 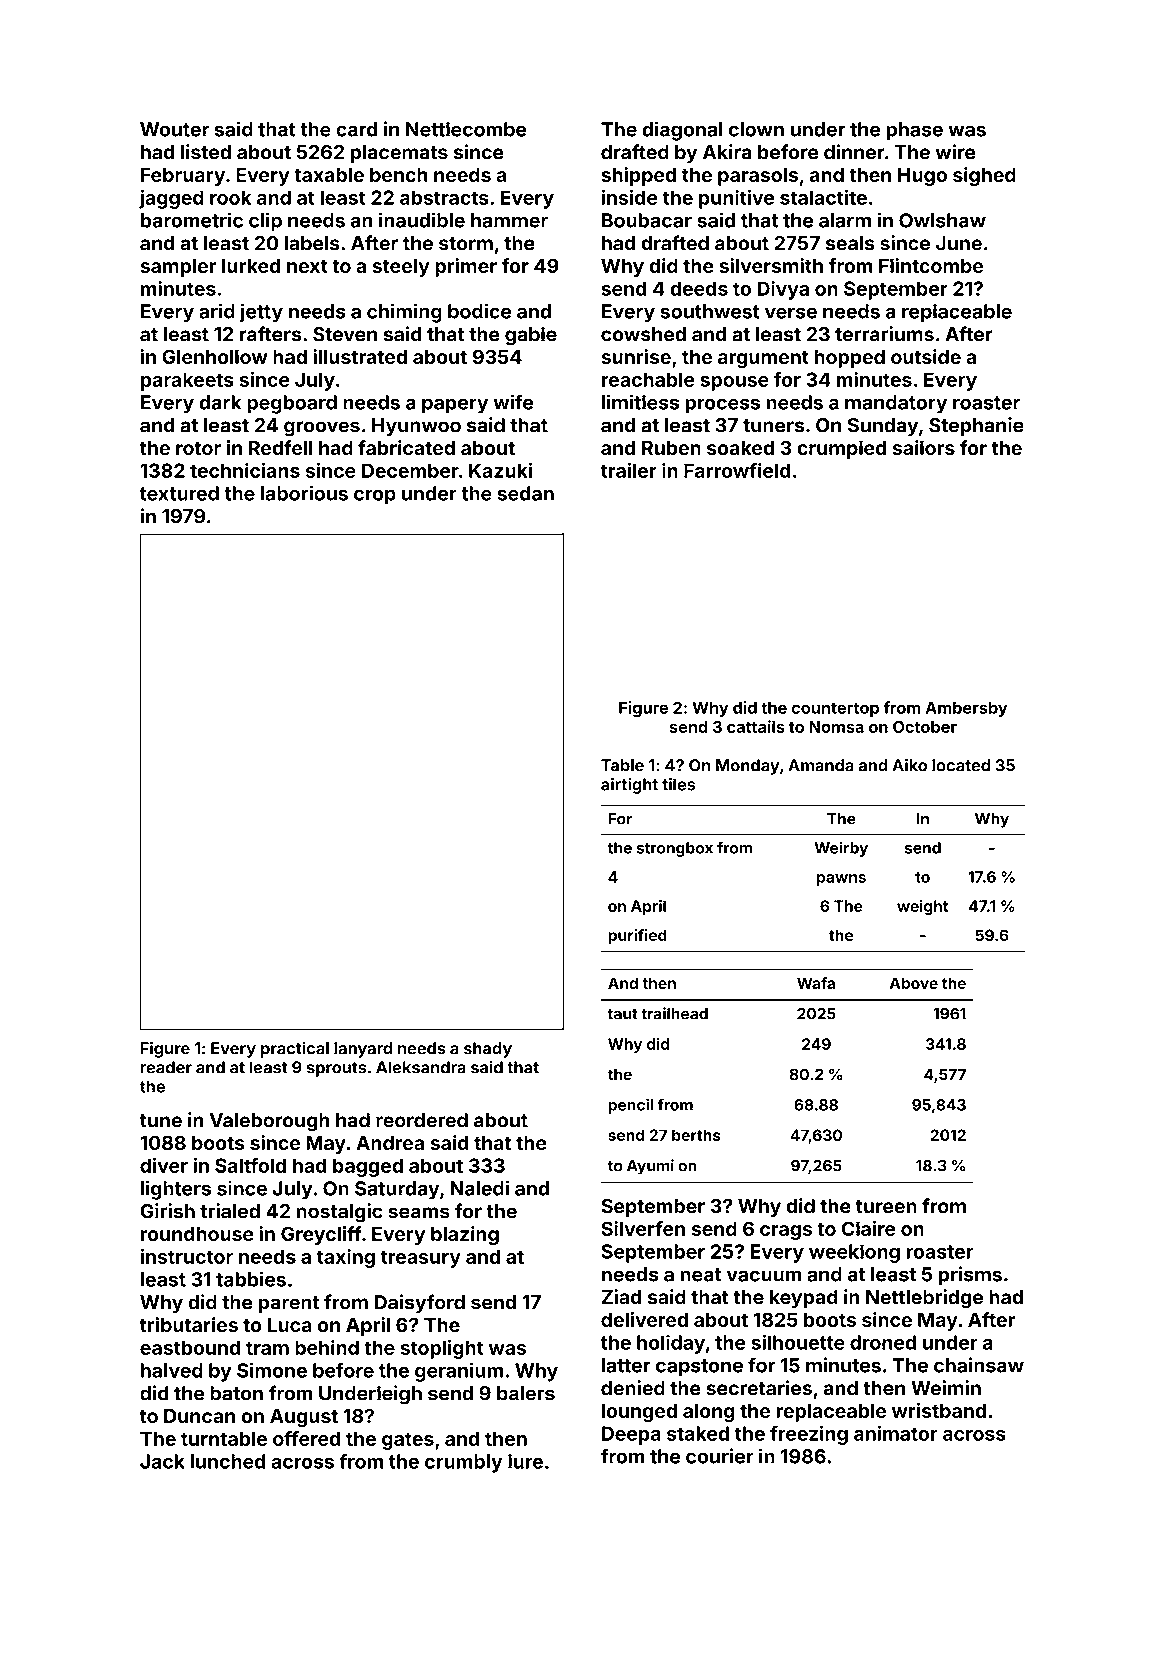 I want to click on behind, so click(x=327, y=1347).
